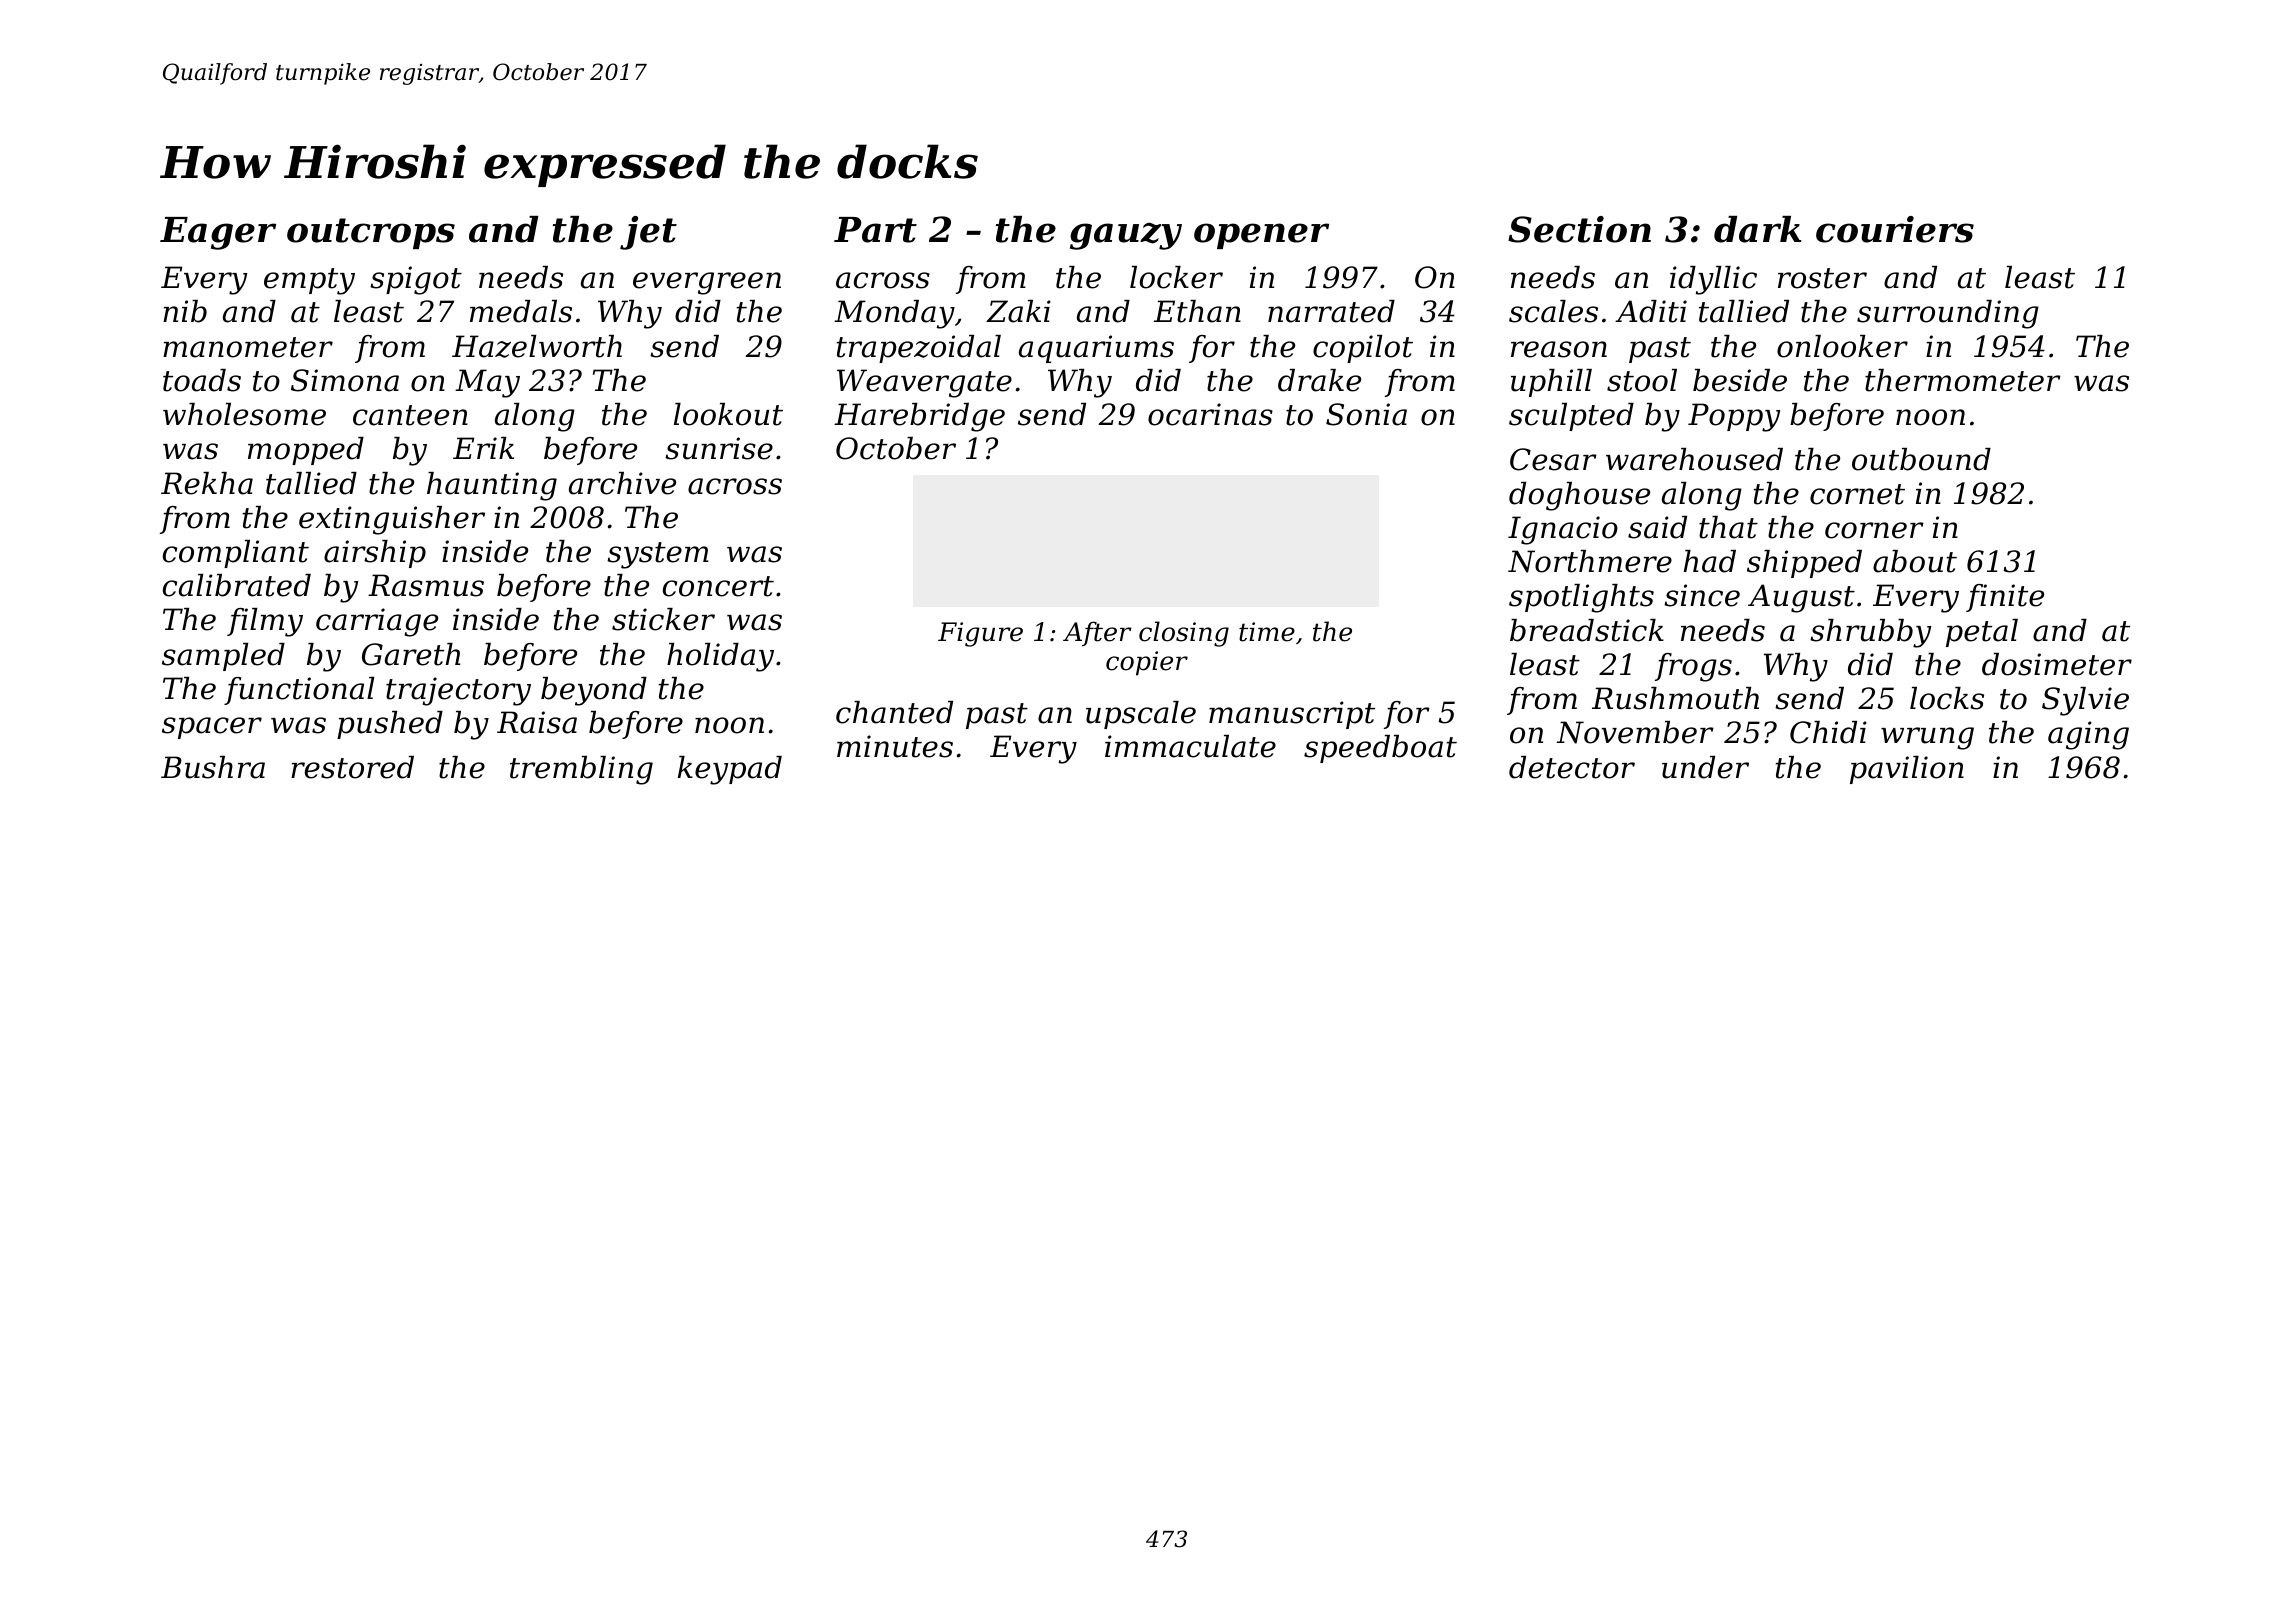 The image size is (2292, 1620). What do you see at coordinates (244, 414) in the page?
I see `wholesome` at bounding box center [244, 414].
